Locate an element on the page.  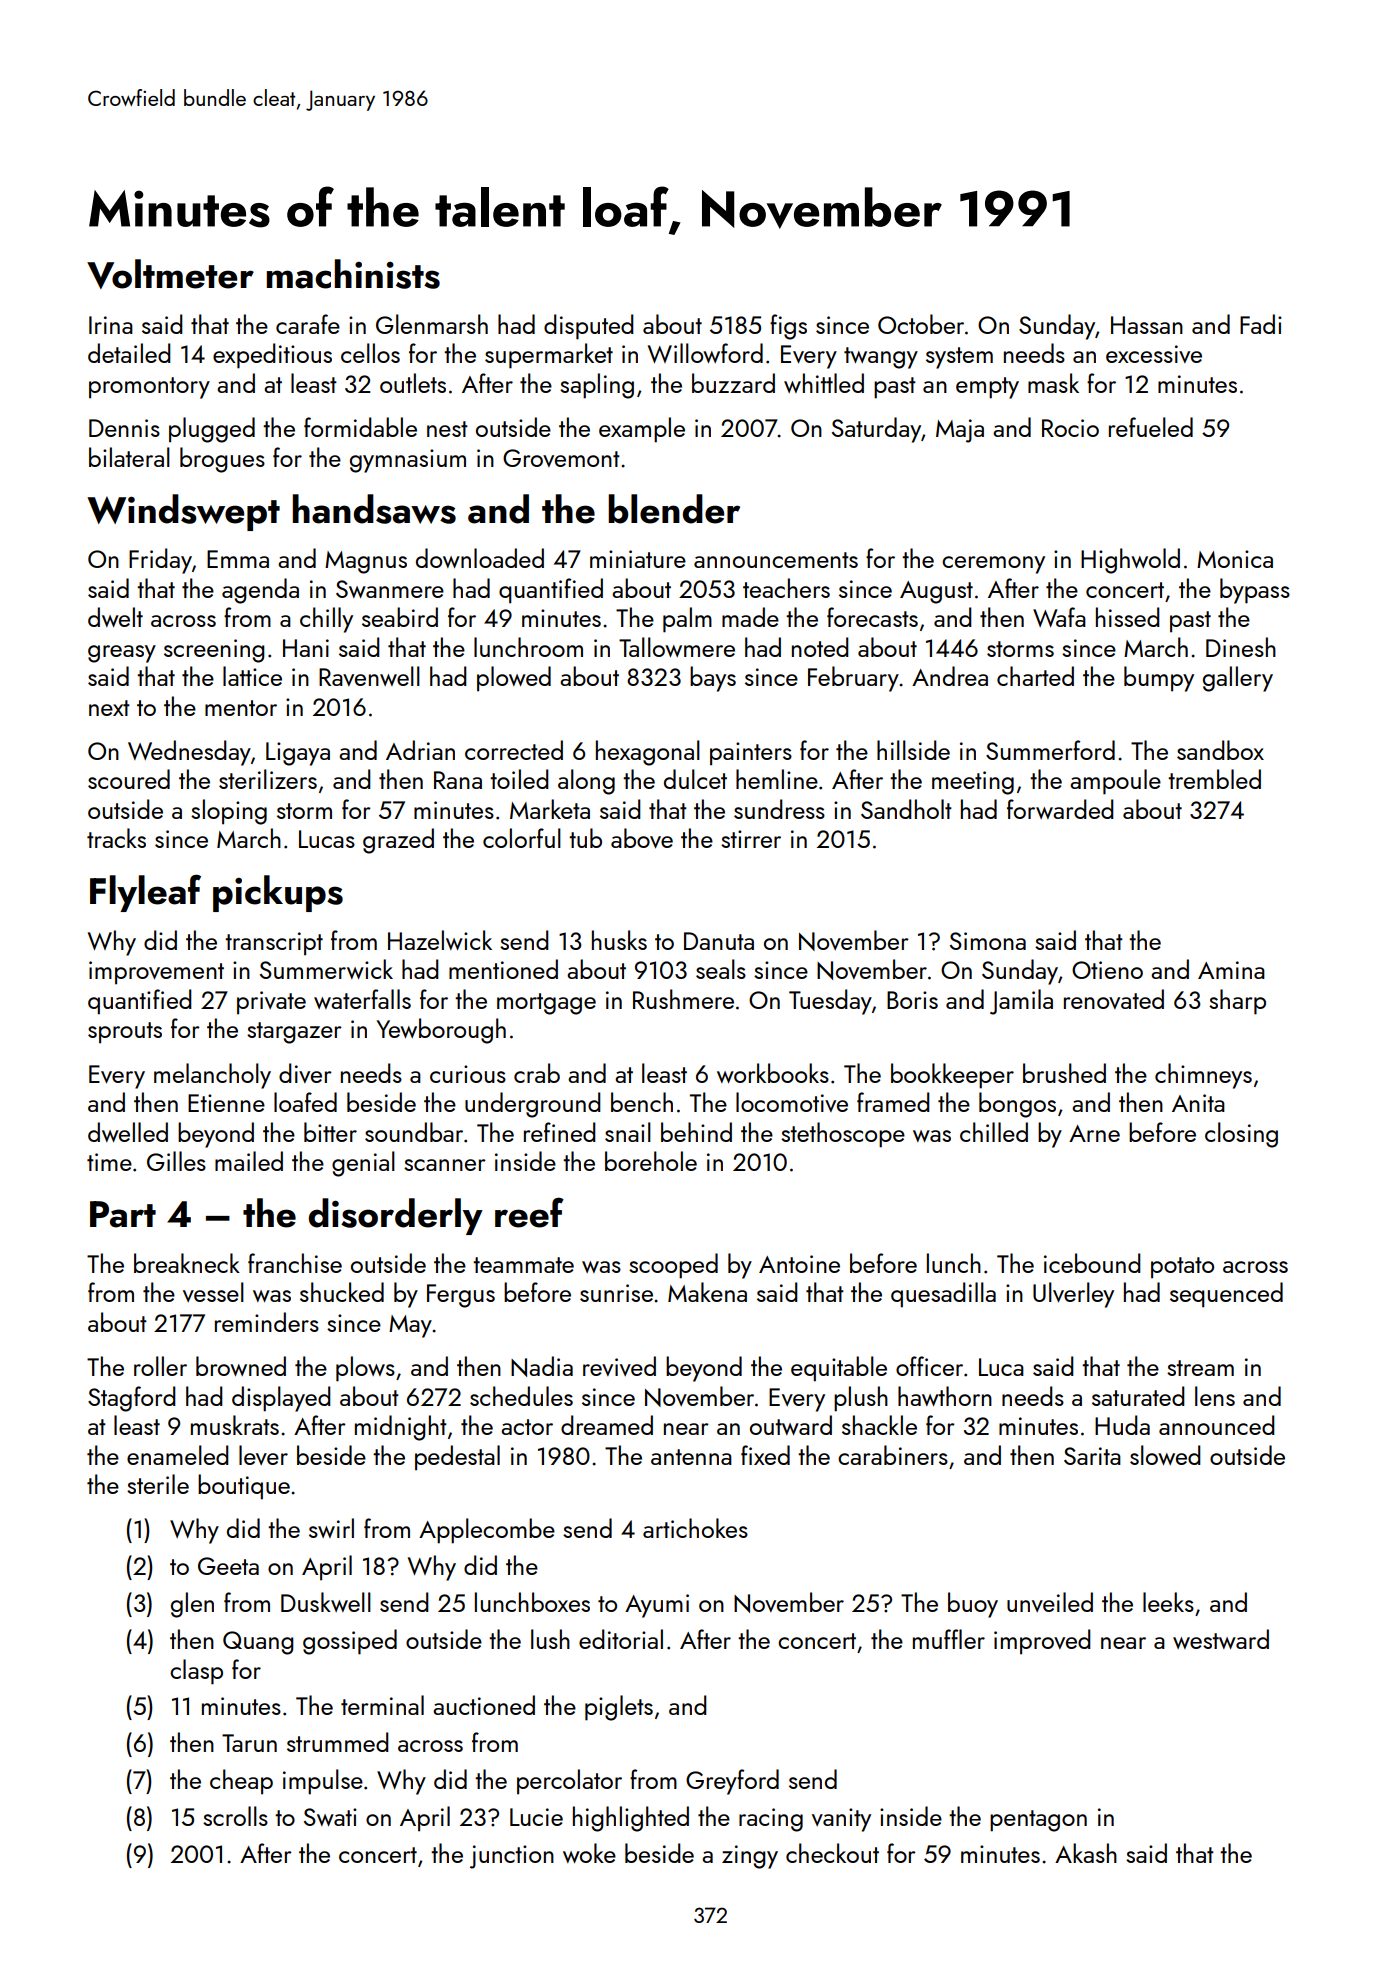
cheap is located at coordinates (241, 1782).
